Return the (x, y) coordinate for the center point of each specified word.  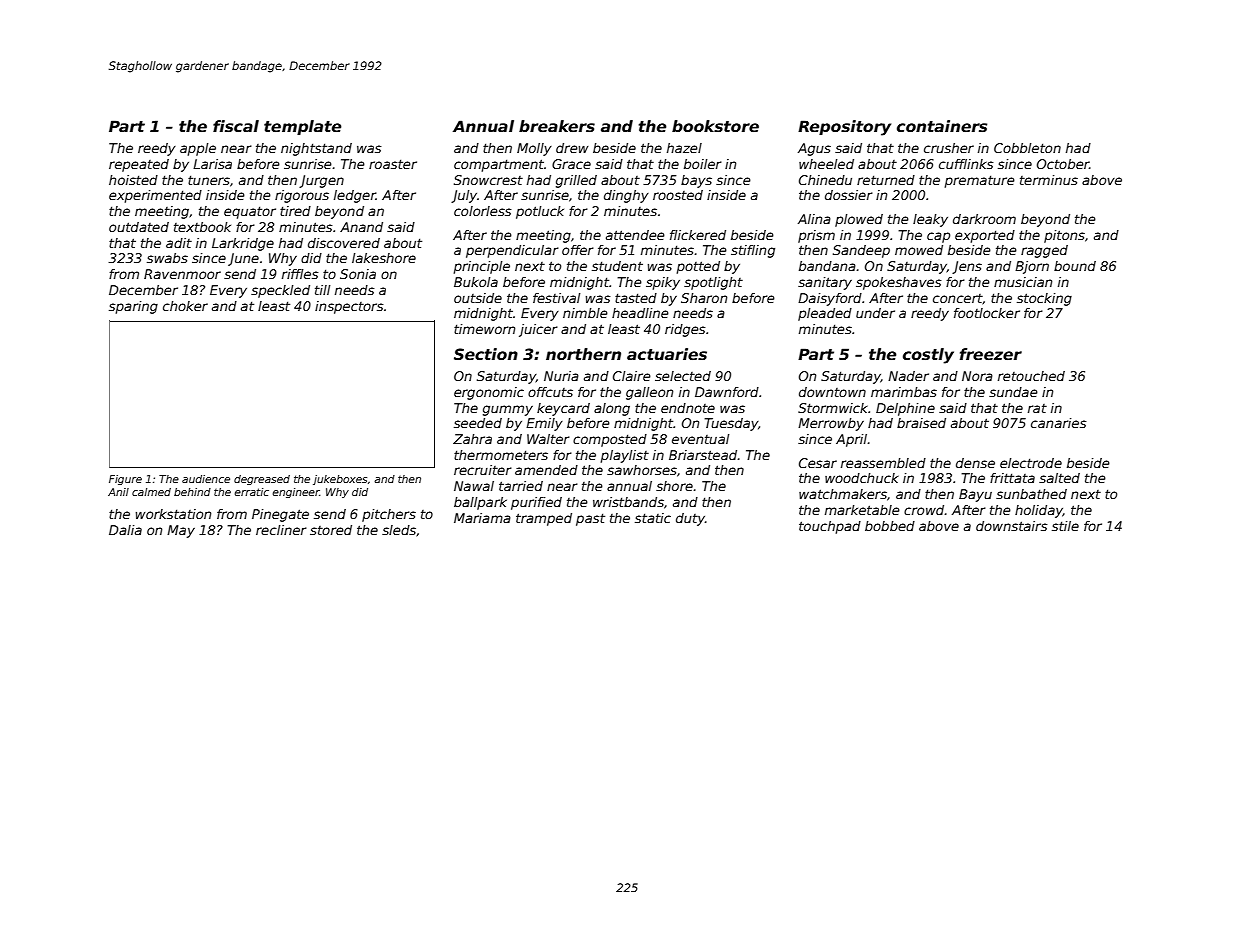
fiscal (236, 126)
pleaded (825, 314)
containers (942, 126)
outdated (139, 227)
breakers (557, 126)
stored (331, 530)
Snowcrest (488, 180)
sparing (133, 307)
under (875, 313)
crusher (949, 148)
